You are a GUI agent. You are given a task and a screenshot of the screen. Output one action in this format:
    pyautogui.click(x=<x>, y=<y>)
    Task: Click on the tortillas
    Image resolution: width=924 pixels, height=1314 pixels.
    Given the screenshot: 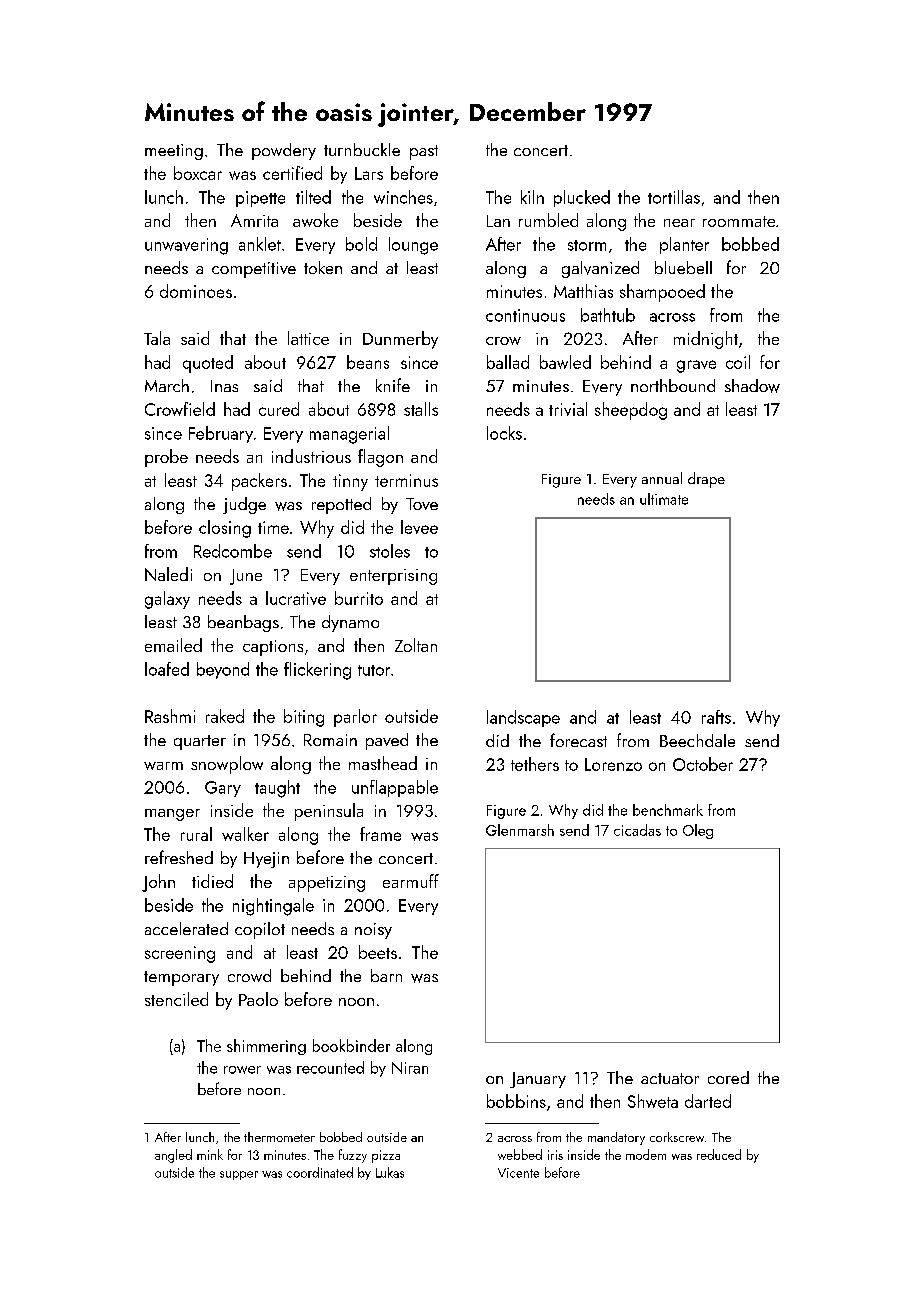 What is the action you would take?
    pyautogui.click(x=674, y=197)
